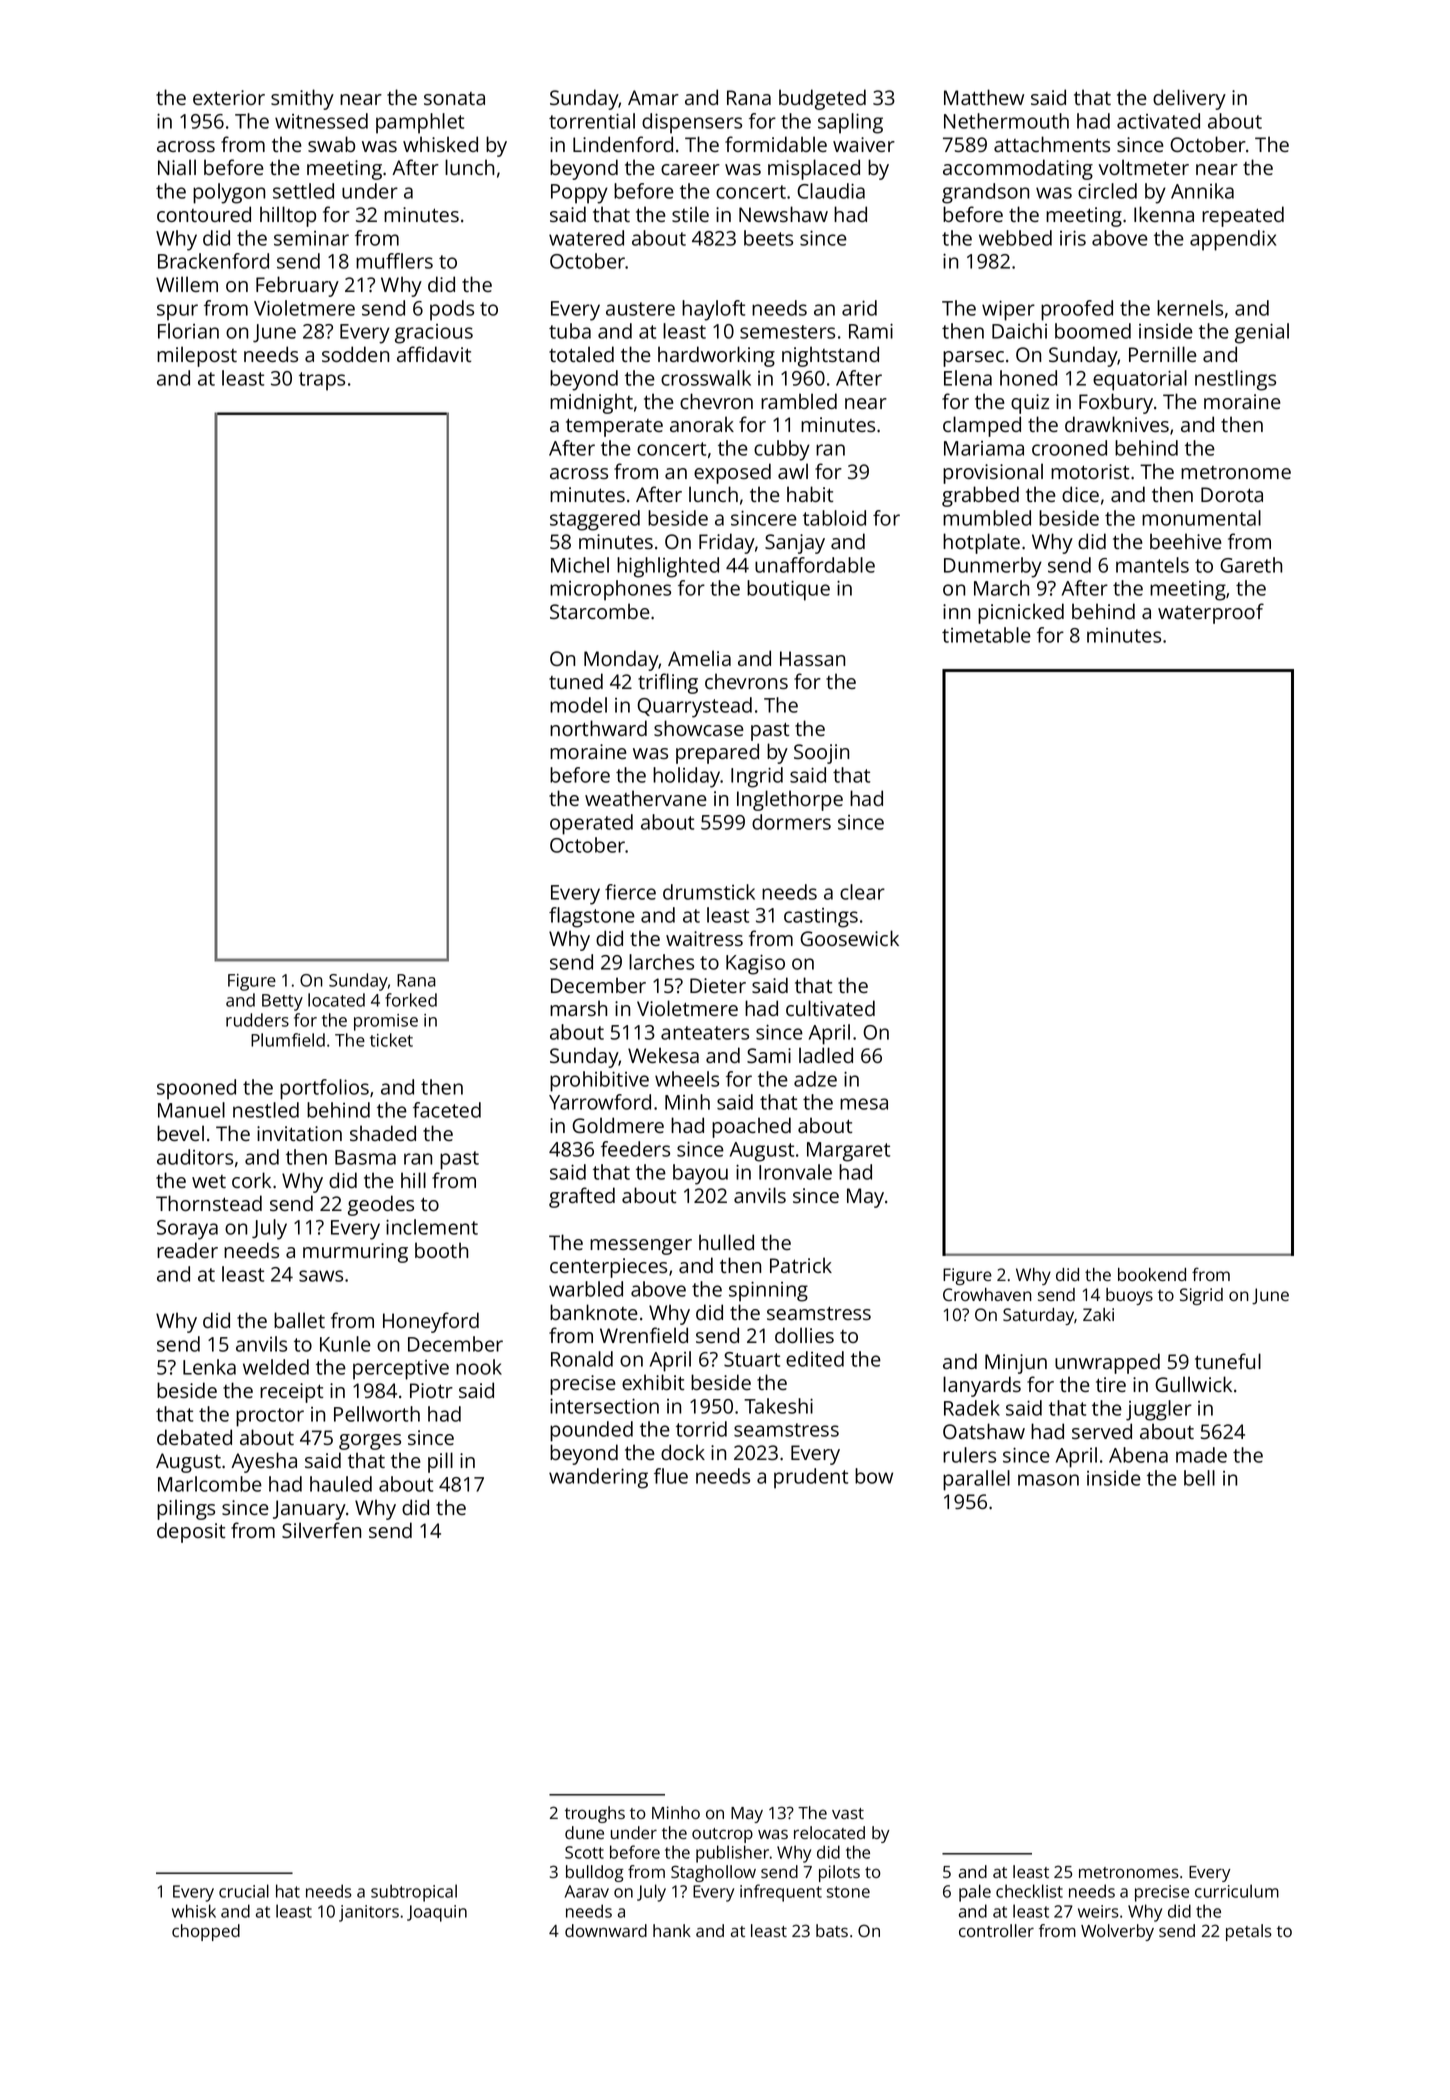 This screenshot has width=1450, height=2100. What do you see at coordinates (311, 238) in the screenshot?
I see `seminar` at bounding box center [311, 238].
